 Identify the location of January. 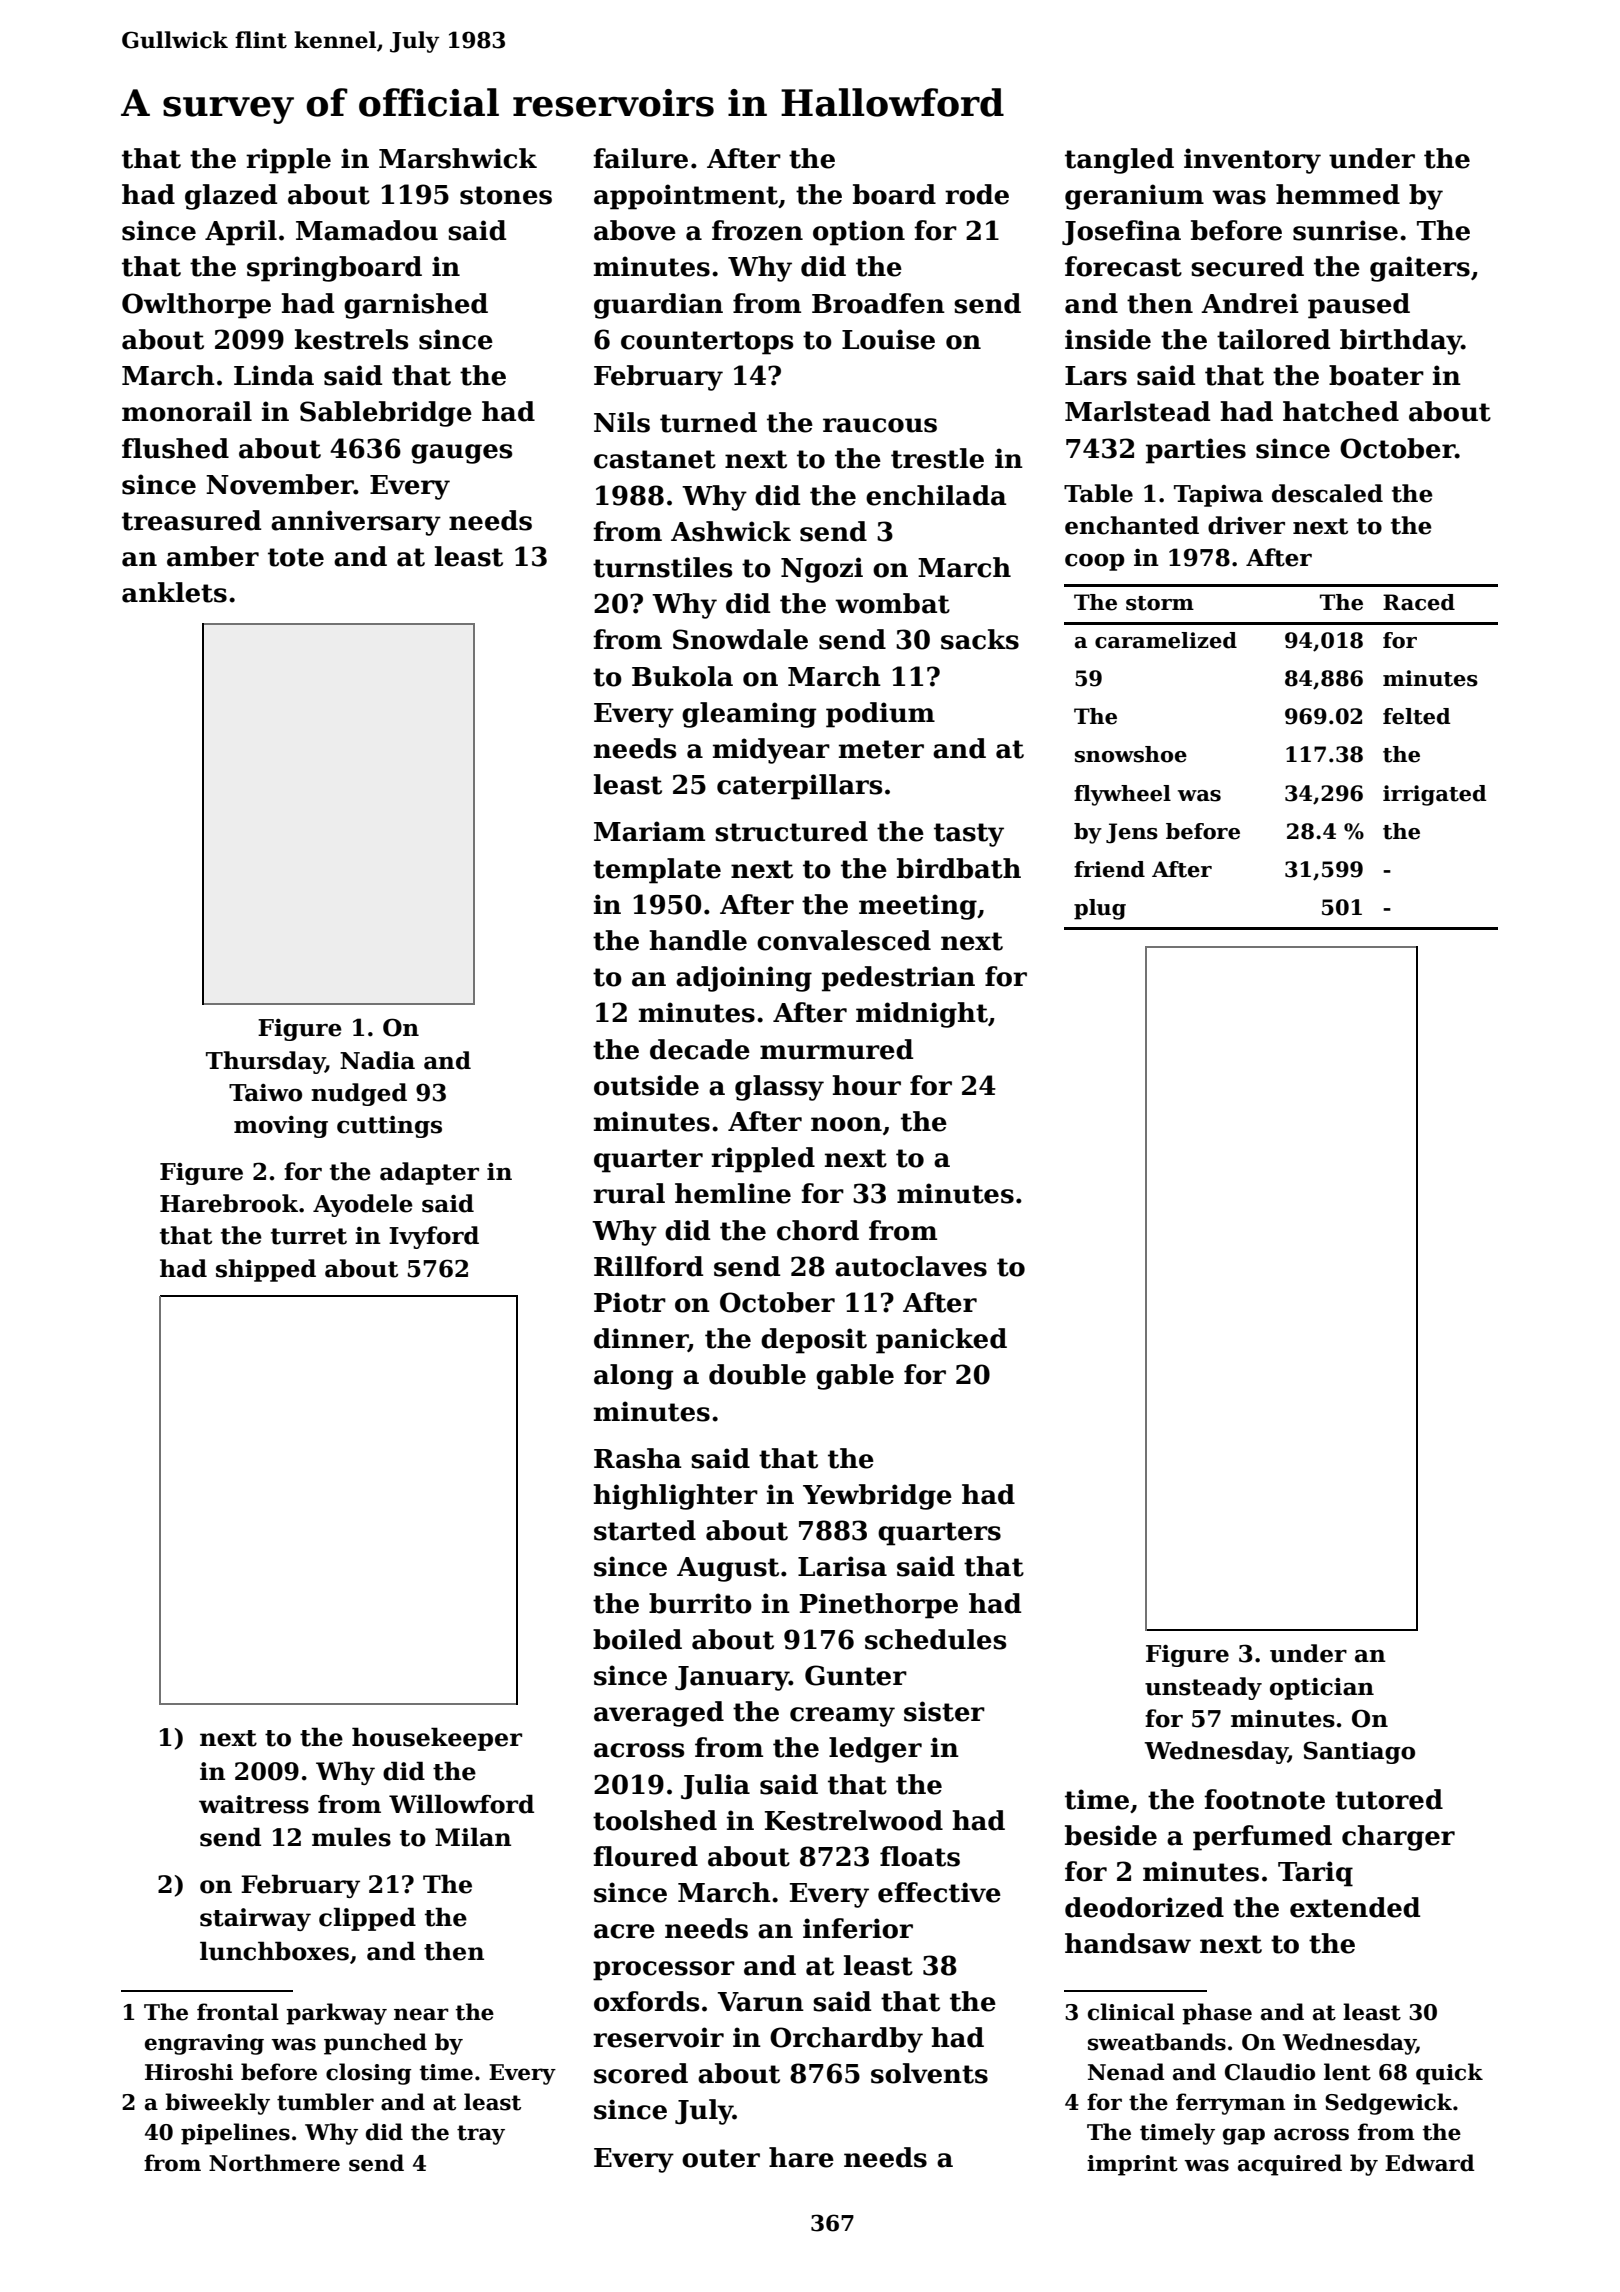
(732, 1678).
